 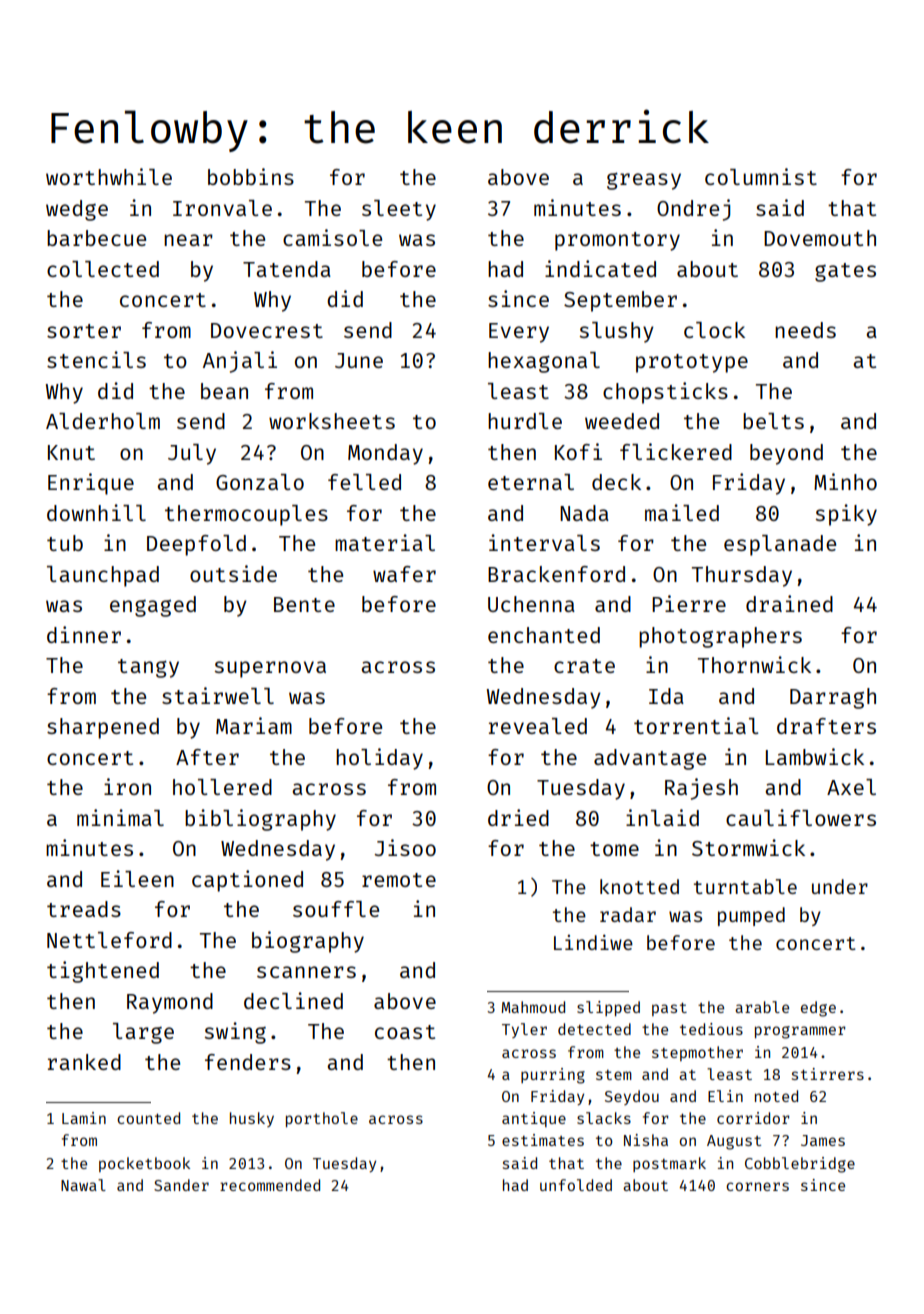 I want to click on recommended, so click(x=270, y=1185).
